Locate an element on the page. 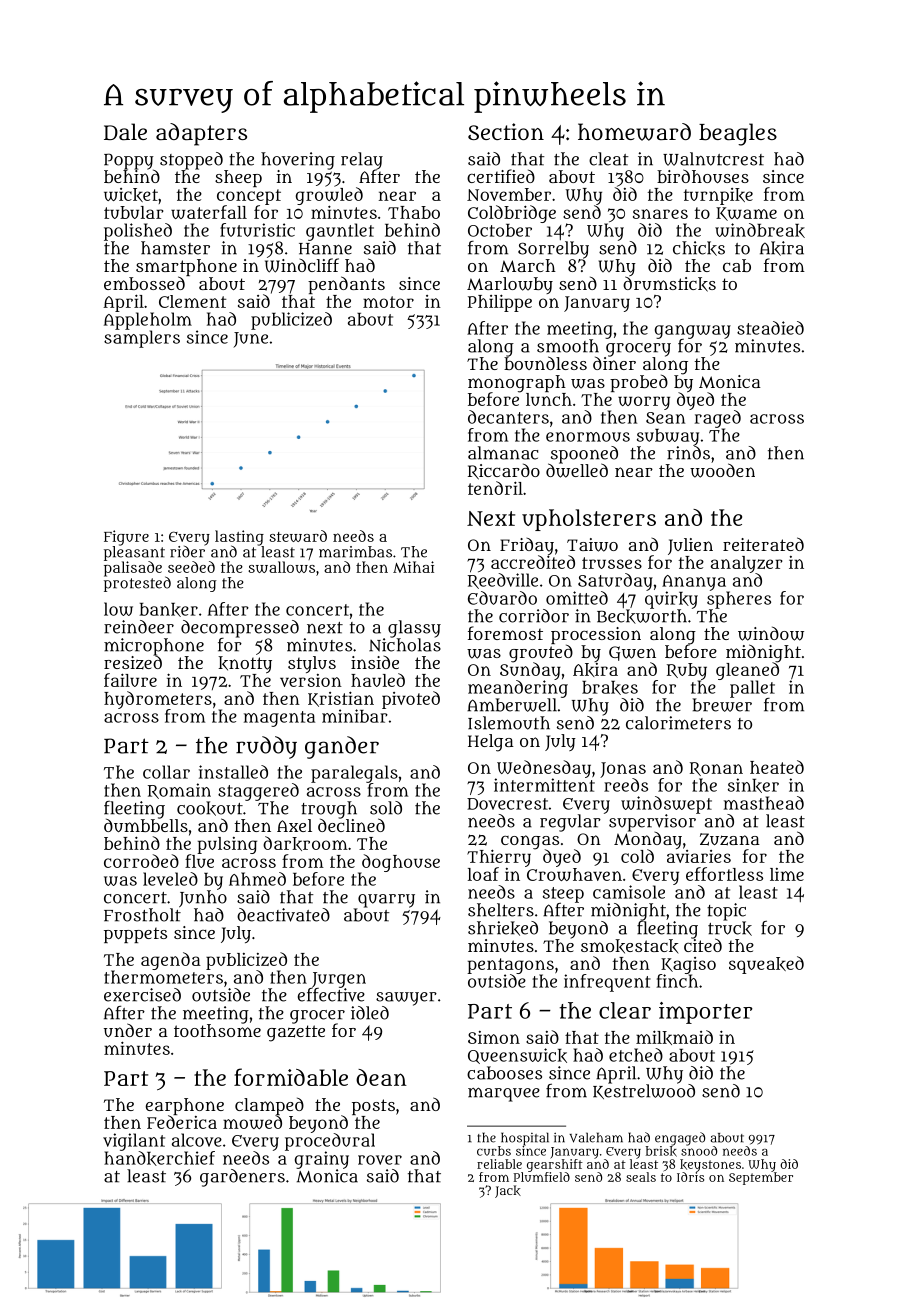  motor is located at coordinates (388, 302).
